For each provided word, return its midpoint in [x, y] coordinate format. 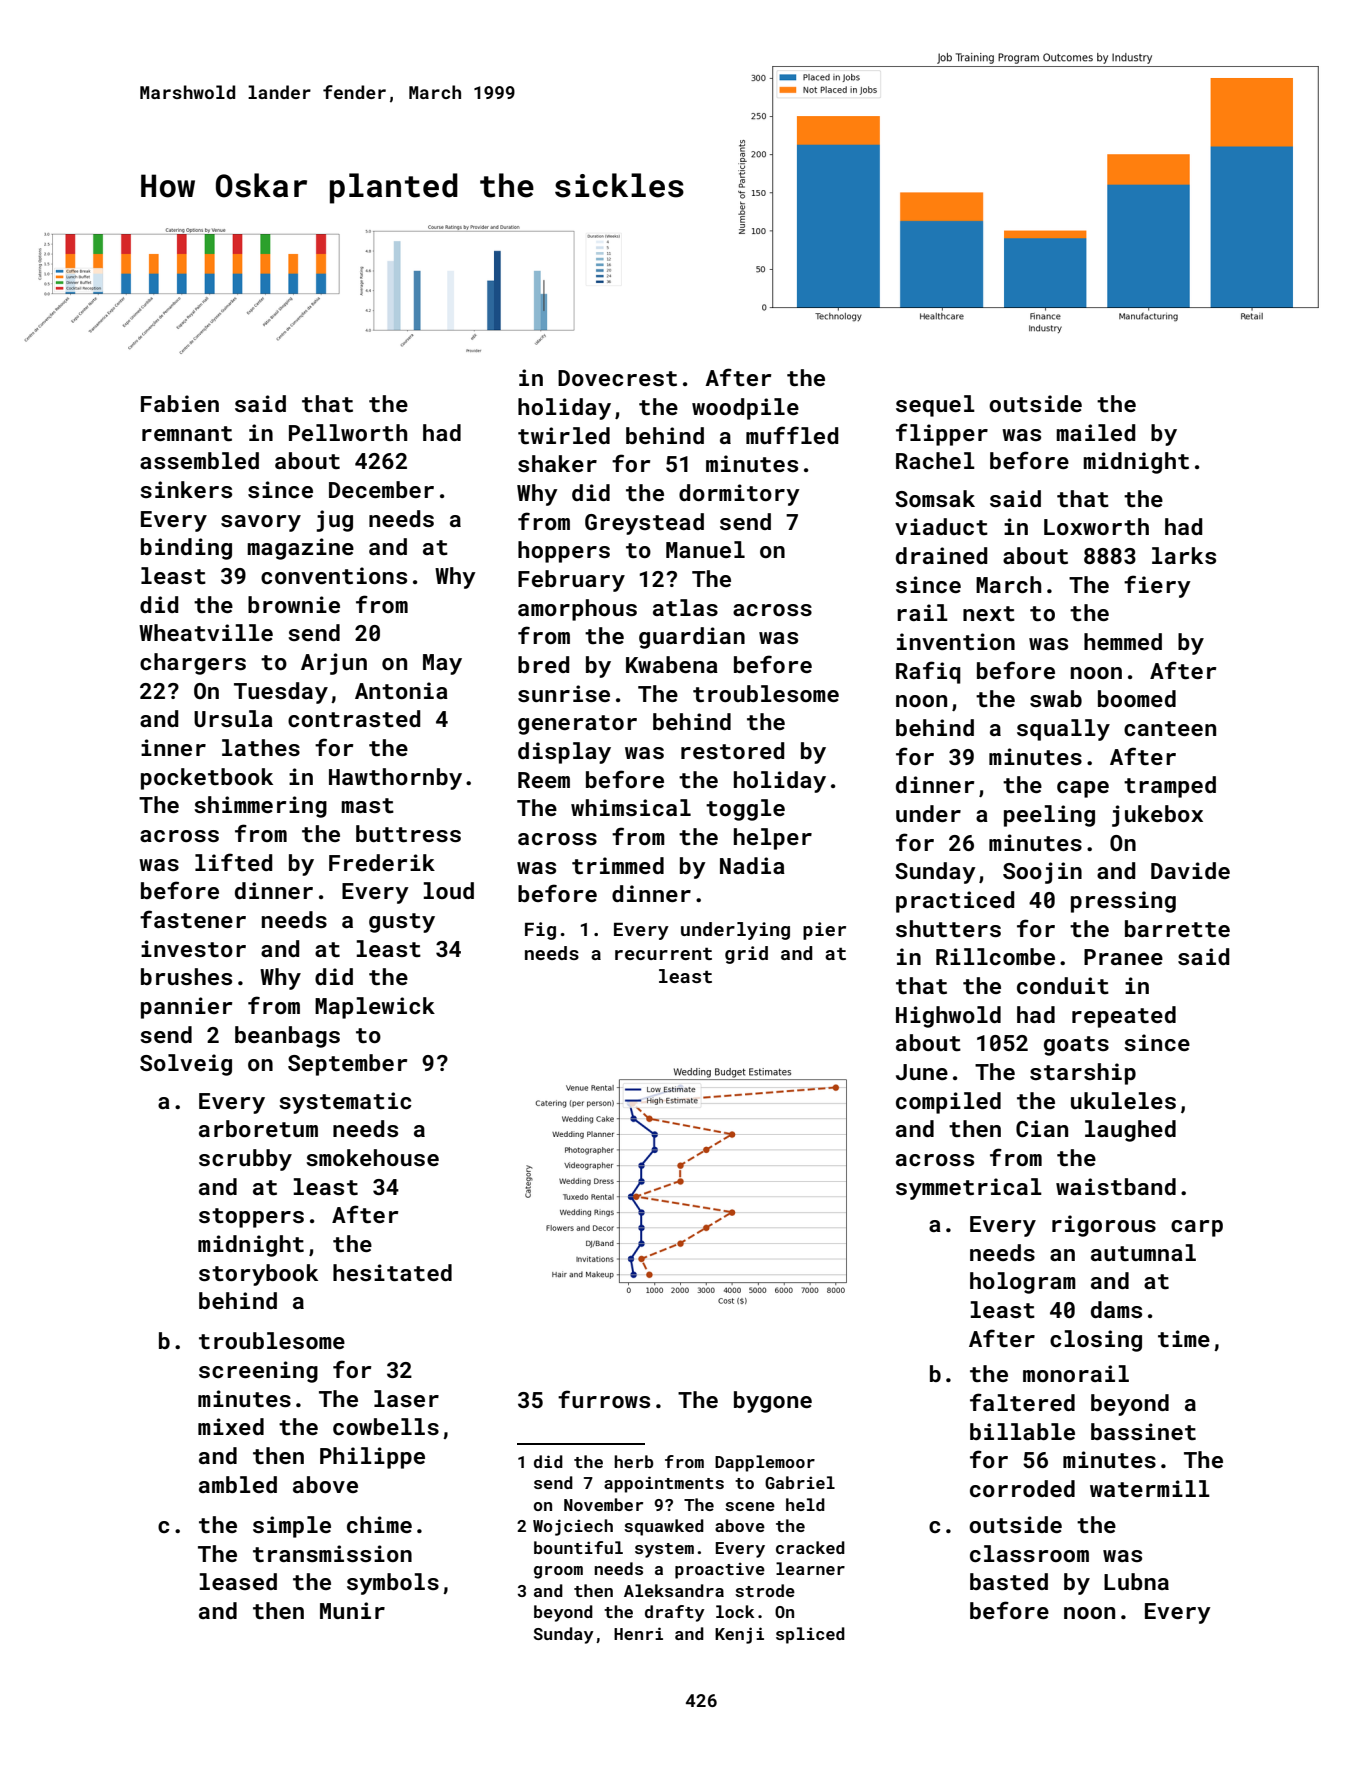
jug [334, 521]
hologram [1023, 1283]
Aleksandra [674, 1590]
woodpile [745, 409]
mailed [1095, 432]
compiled [948, 1103]
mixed [231, 1426]
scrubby [245, 1160]
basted [1009, 1581]
